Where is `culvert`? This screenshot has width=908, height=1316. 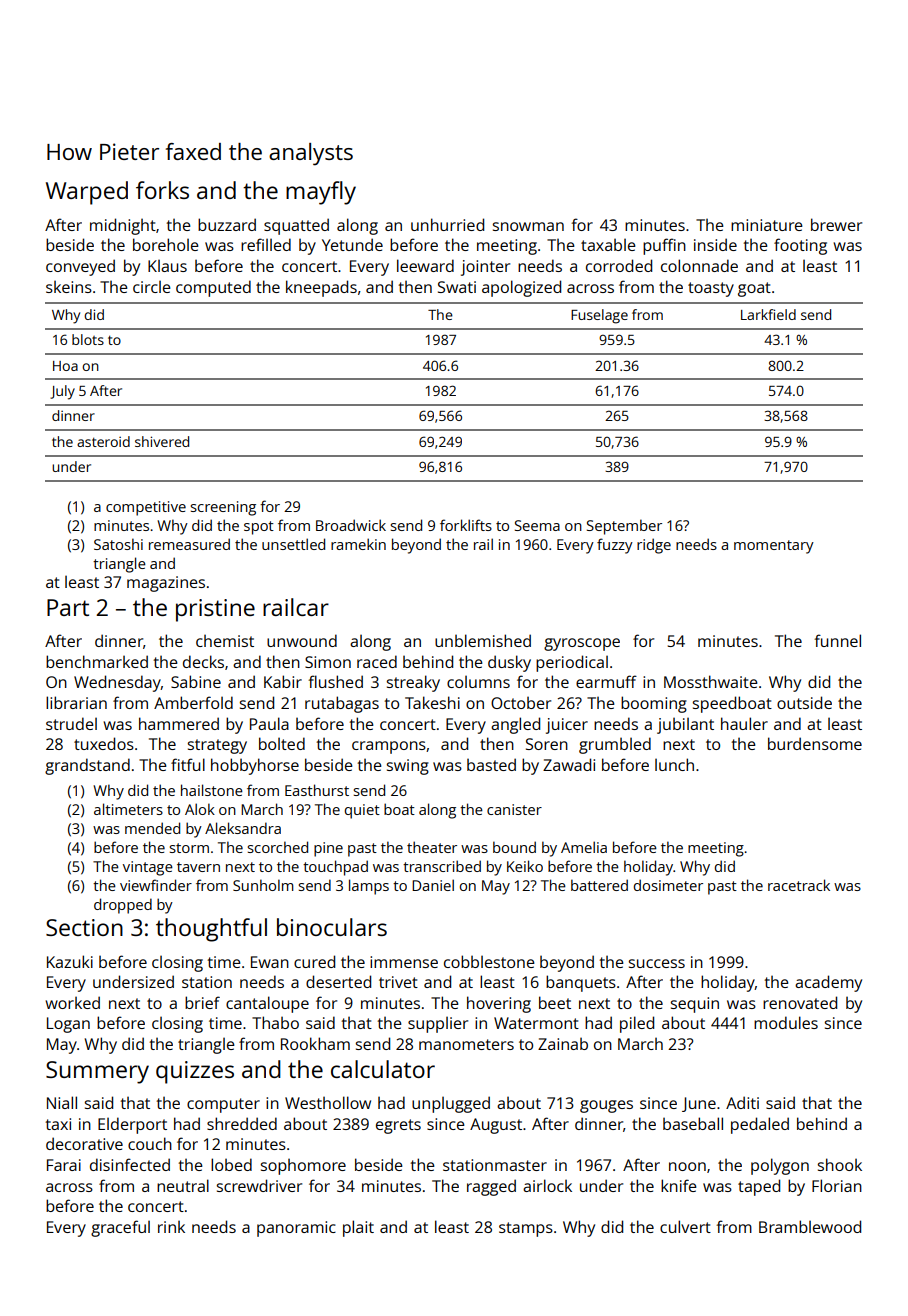
culvert is located at coordinates (685, 1226).
